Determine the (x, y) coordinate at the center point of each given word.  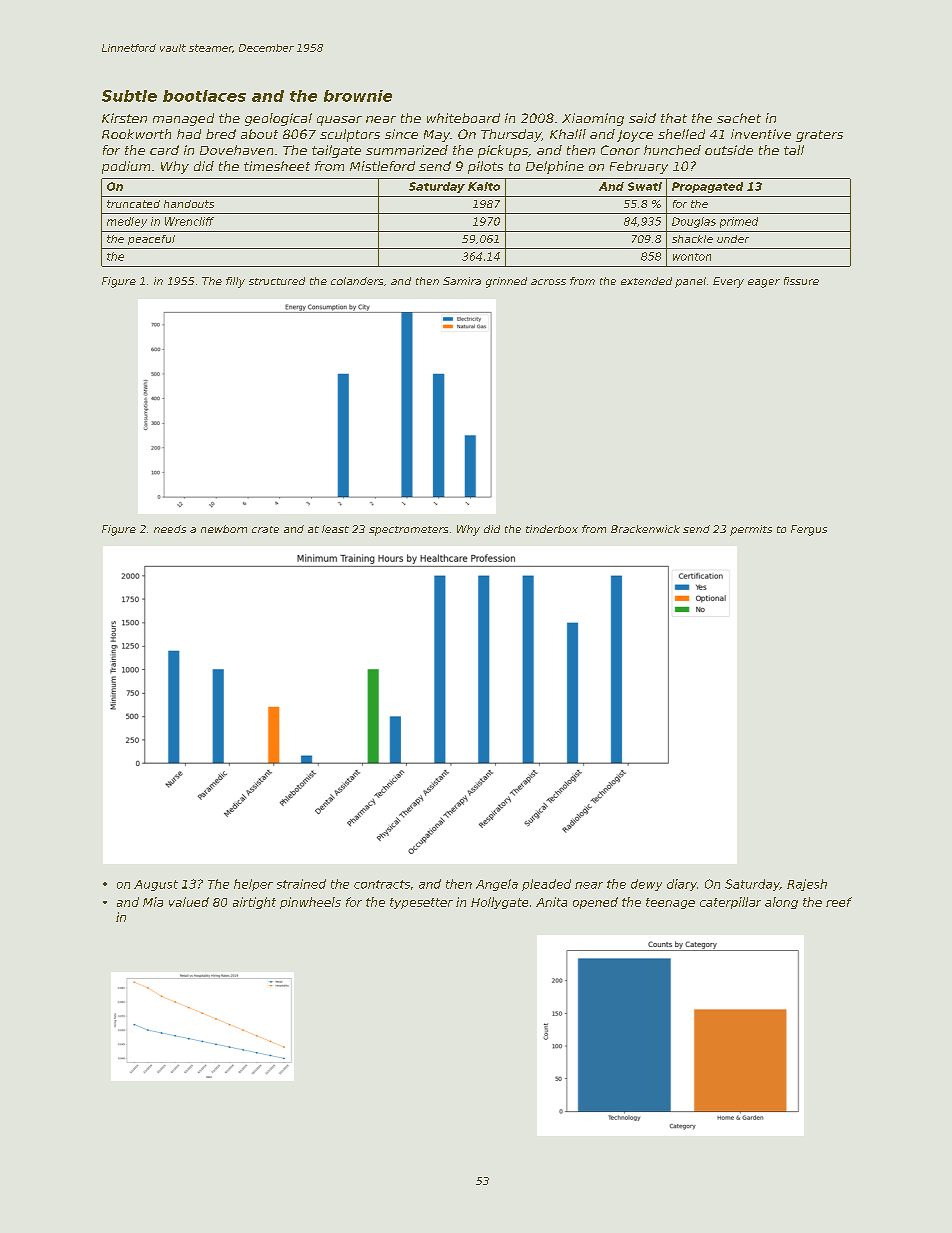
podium (126, 167)
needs (170, 529)
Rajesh (807, 885)
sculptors (350, 135)
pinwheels (310, 903)
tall (794, 150)
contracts (382, 884)
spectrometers (408, 531)
